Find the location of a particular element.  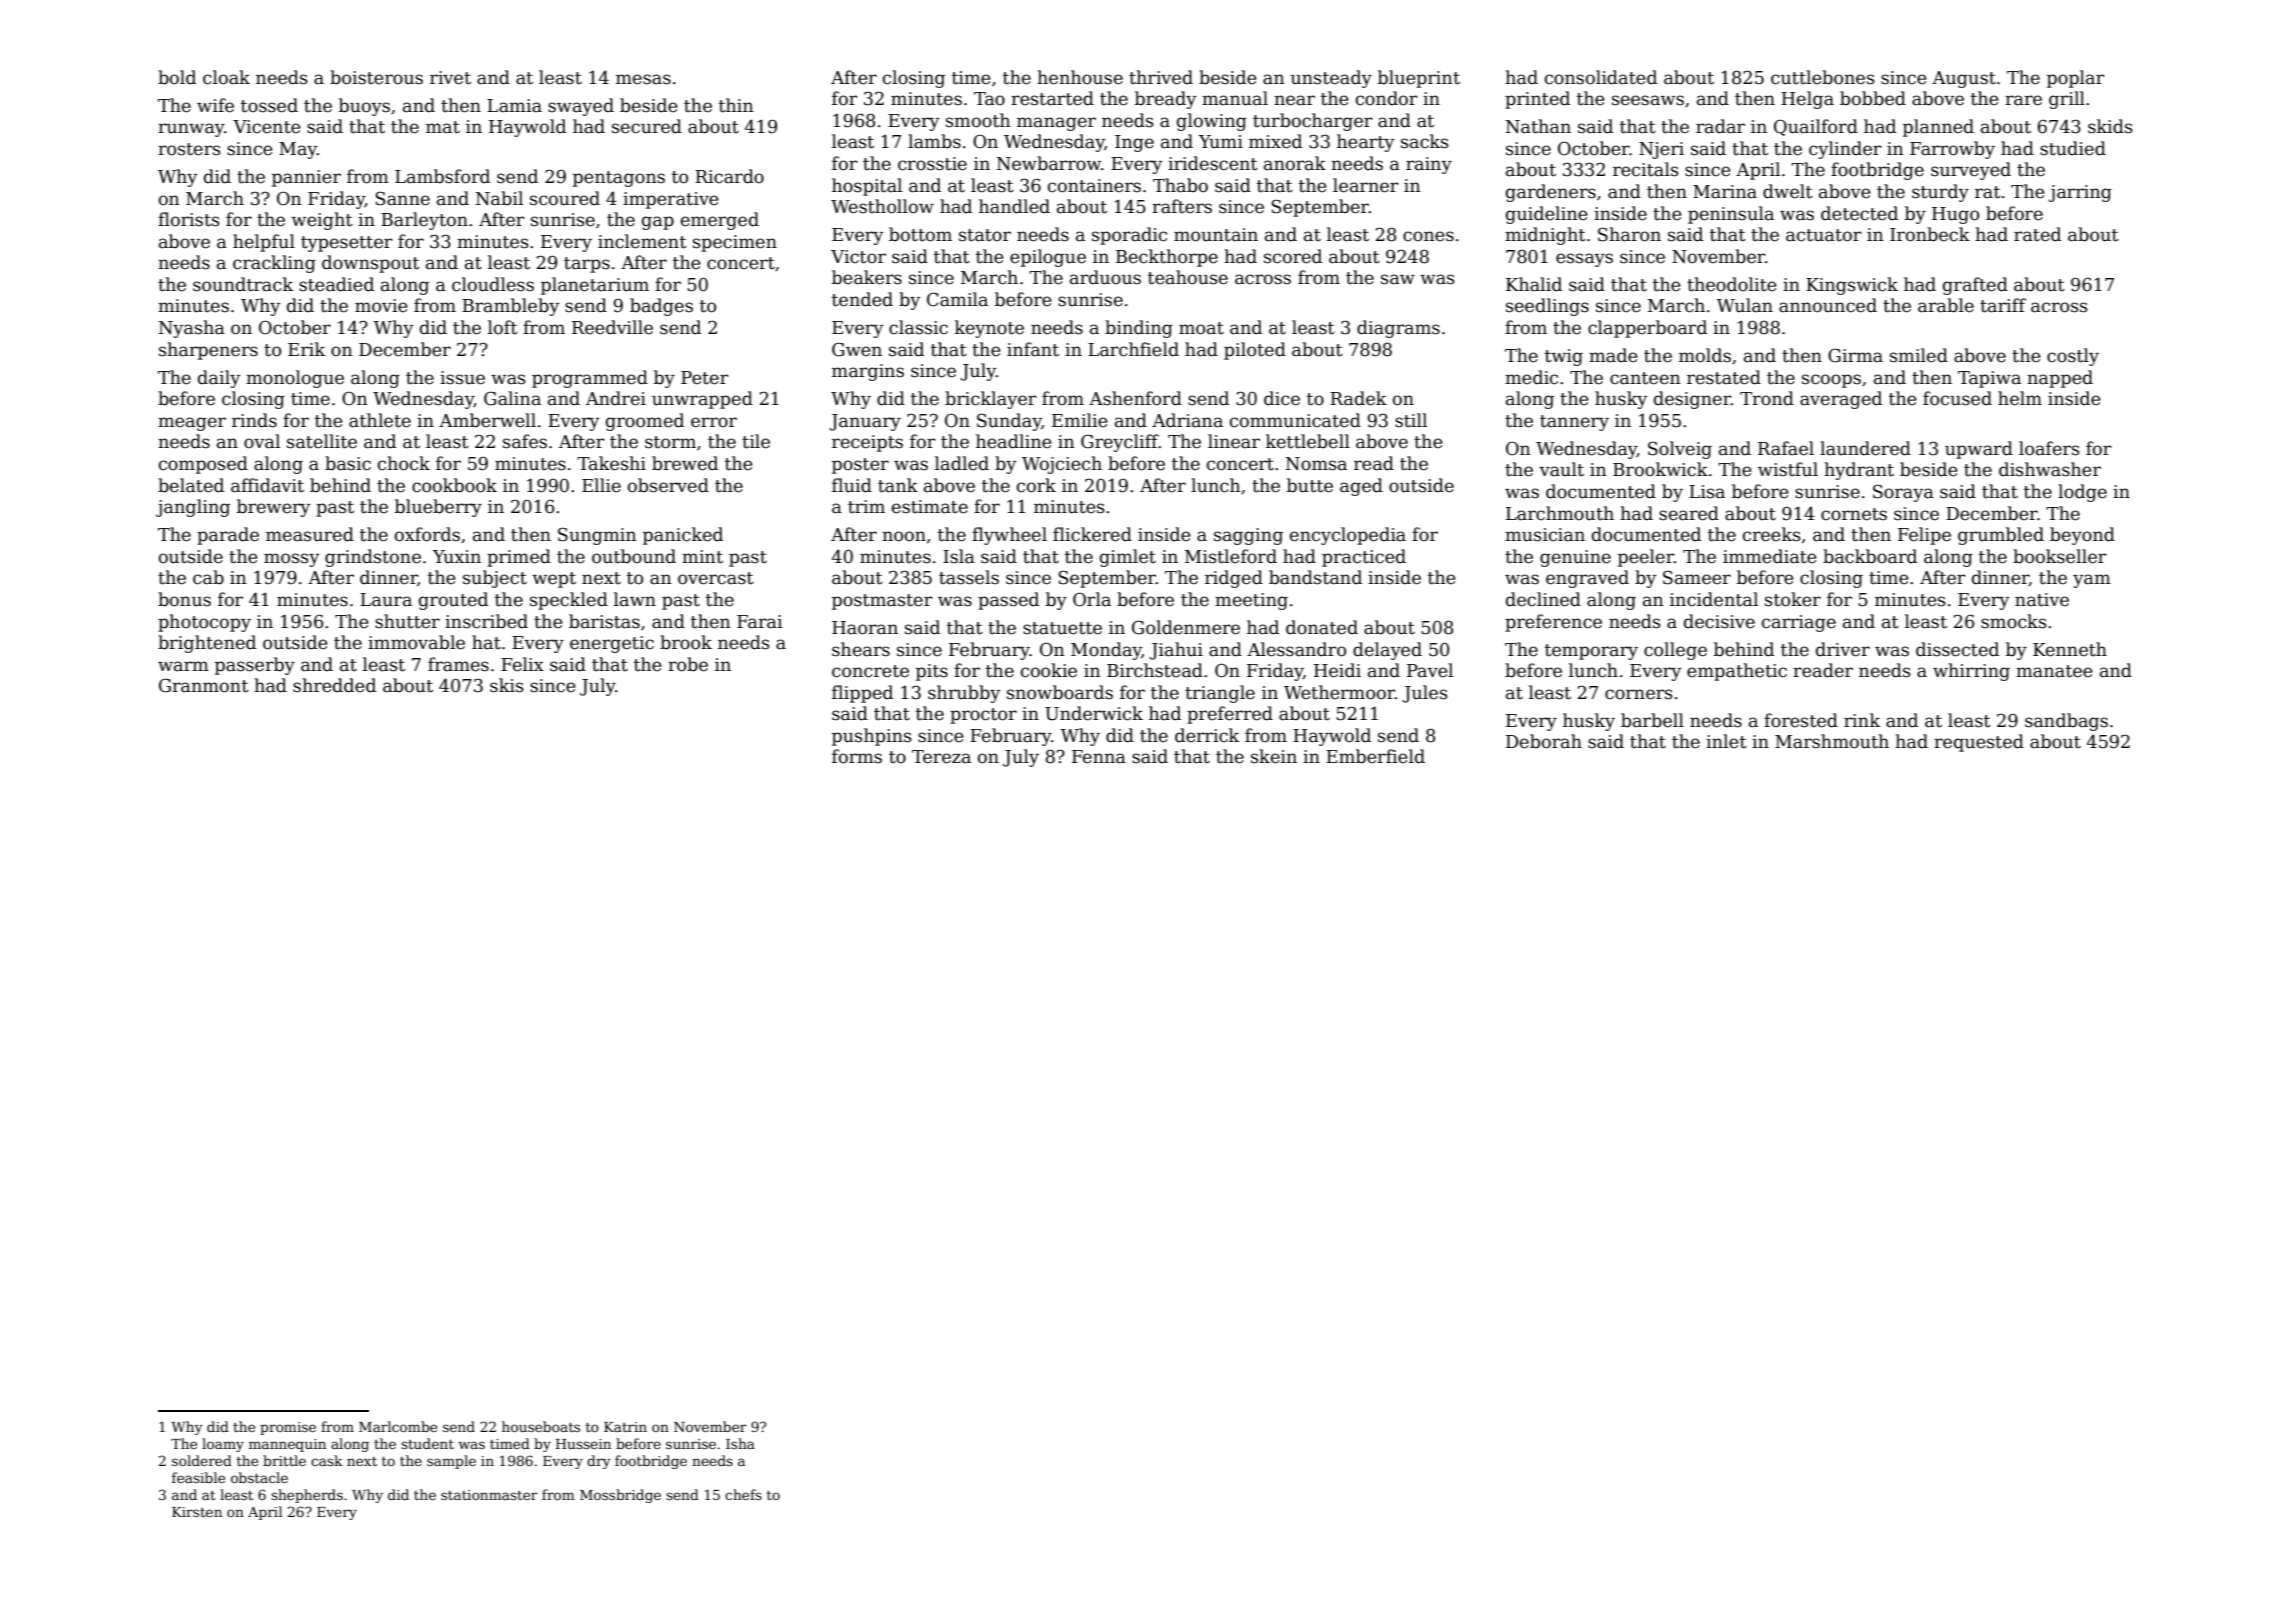

Isha is located at coordinates (740, 1443).
